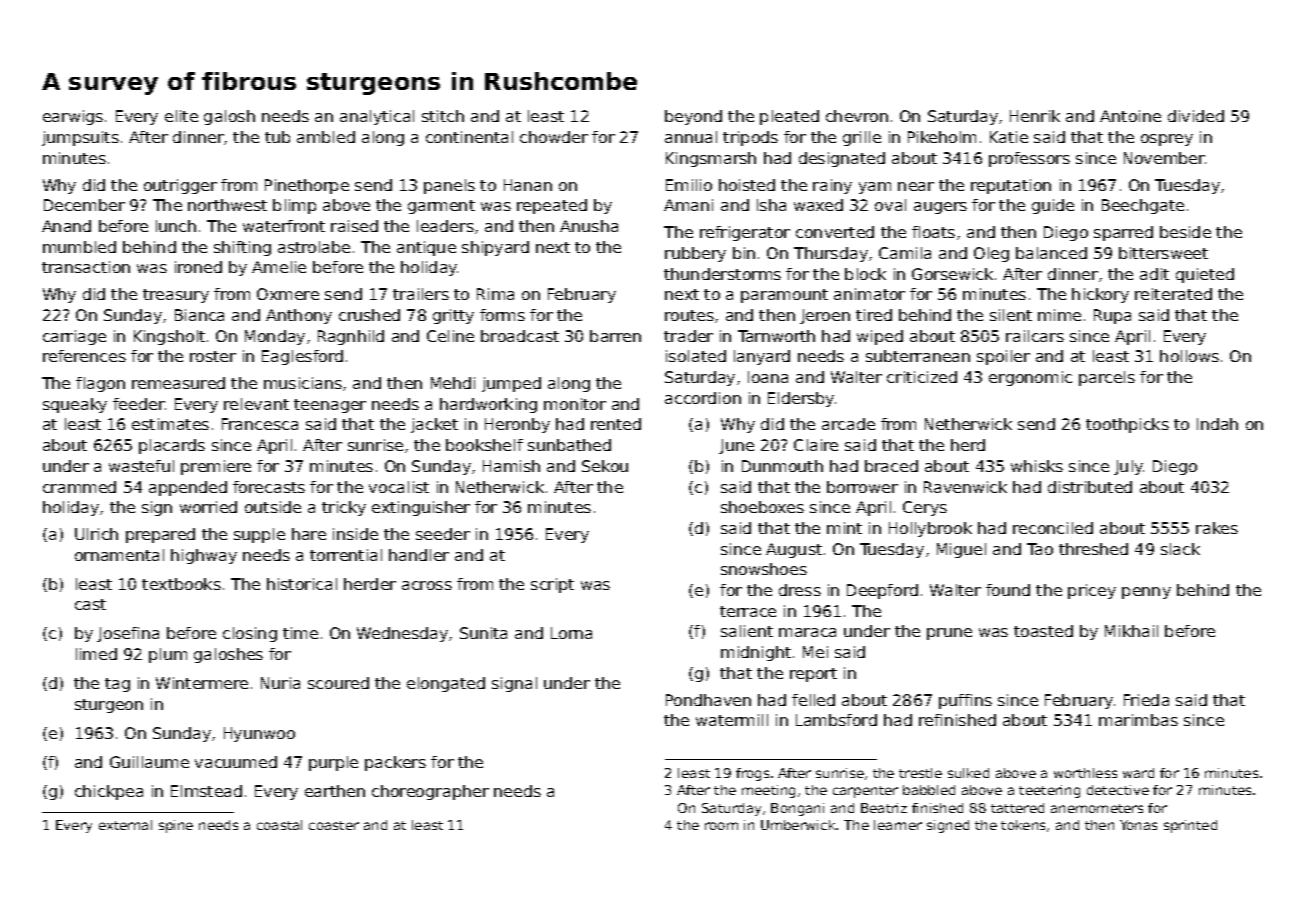  I want to click on Bongani, so click(797, 809).
